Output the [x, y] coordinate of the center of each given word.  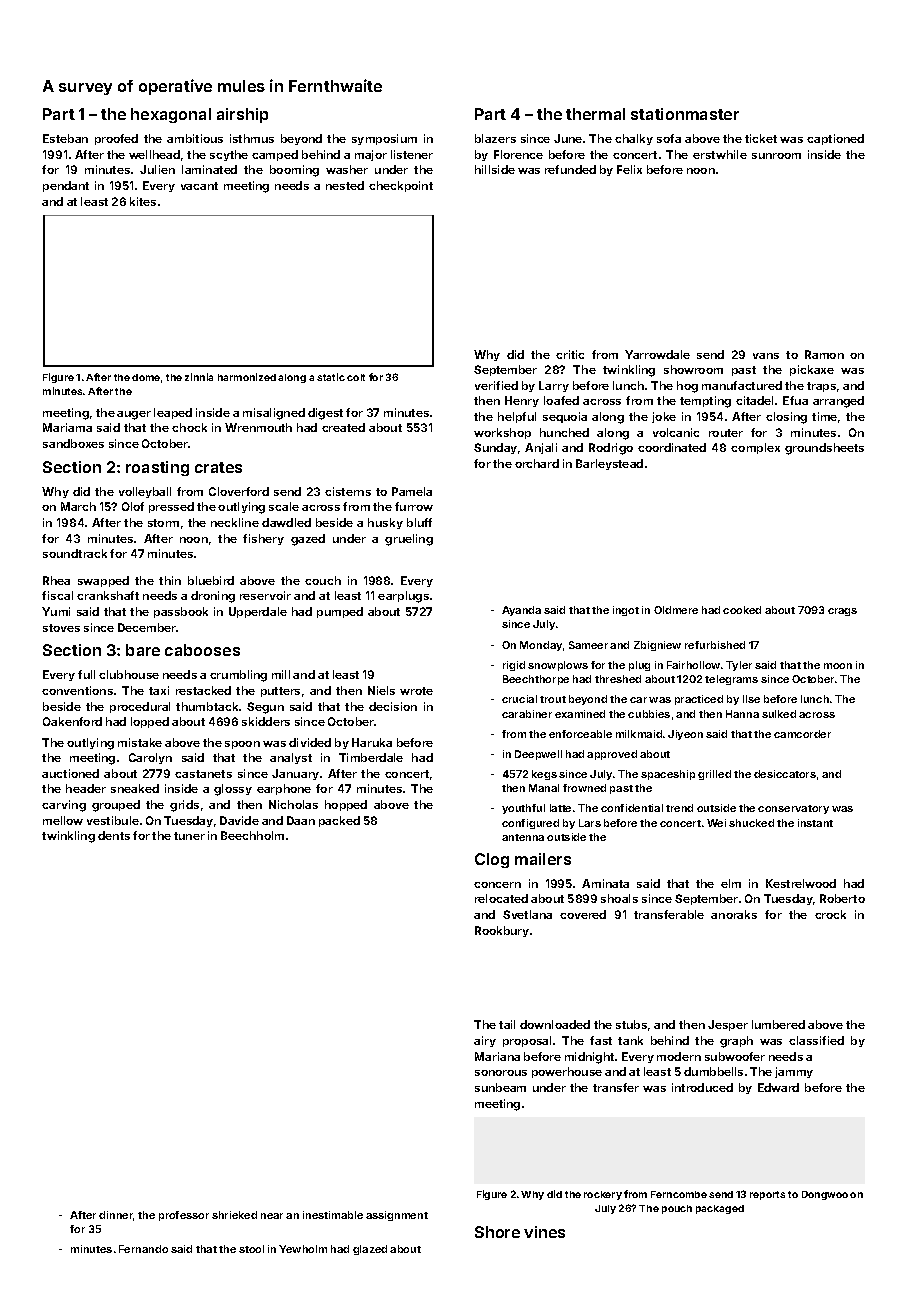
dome [146, 377]
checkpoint [401, 186]
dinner [116, 1215]
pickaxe [812, 370]
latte [560, 808]
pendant [66, 186]
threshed [618, 679]
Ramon [824, 354]
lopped [150, 722]
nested [345, 185]
